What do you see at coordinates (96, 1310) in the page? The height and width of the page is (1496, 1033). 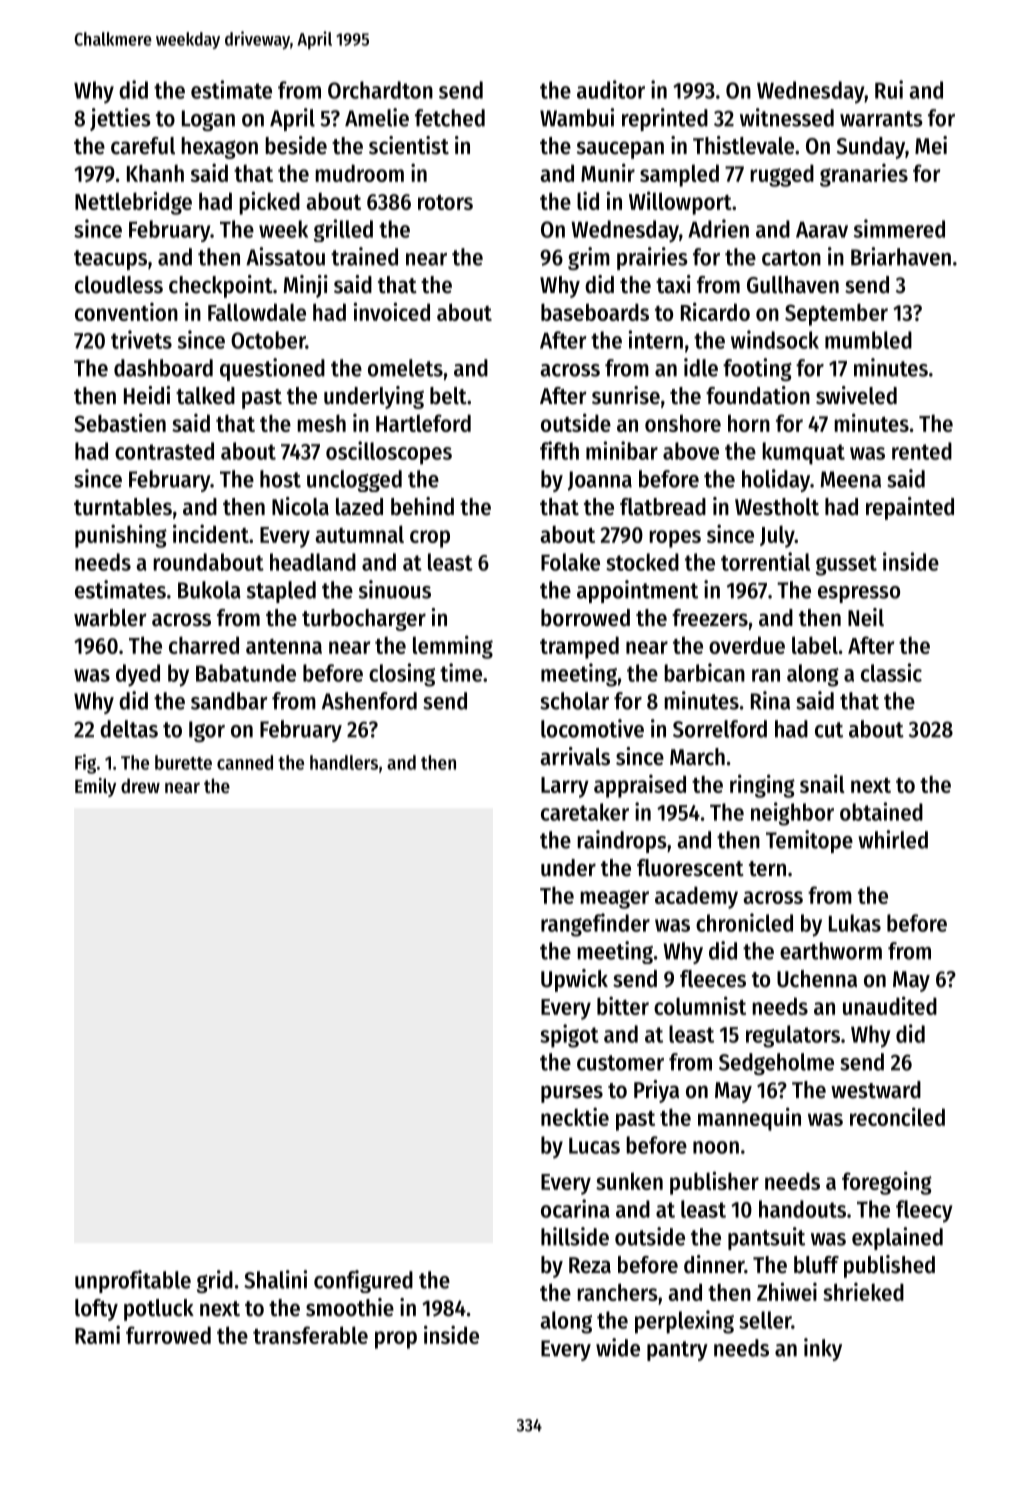 I see `lofty` at bounding box center [96, 1310].
